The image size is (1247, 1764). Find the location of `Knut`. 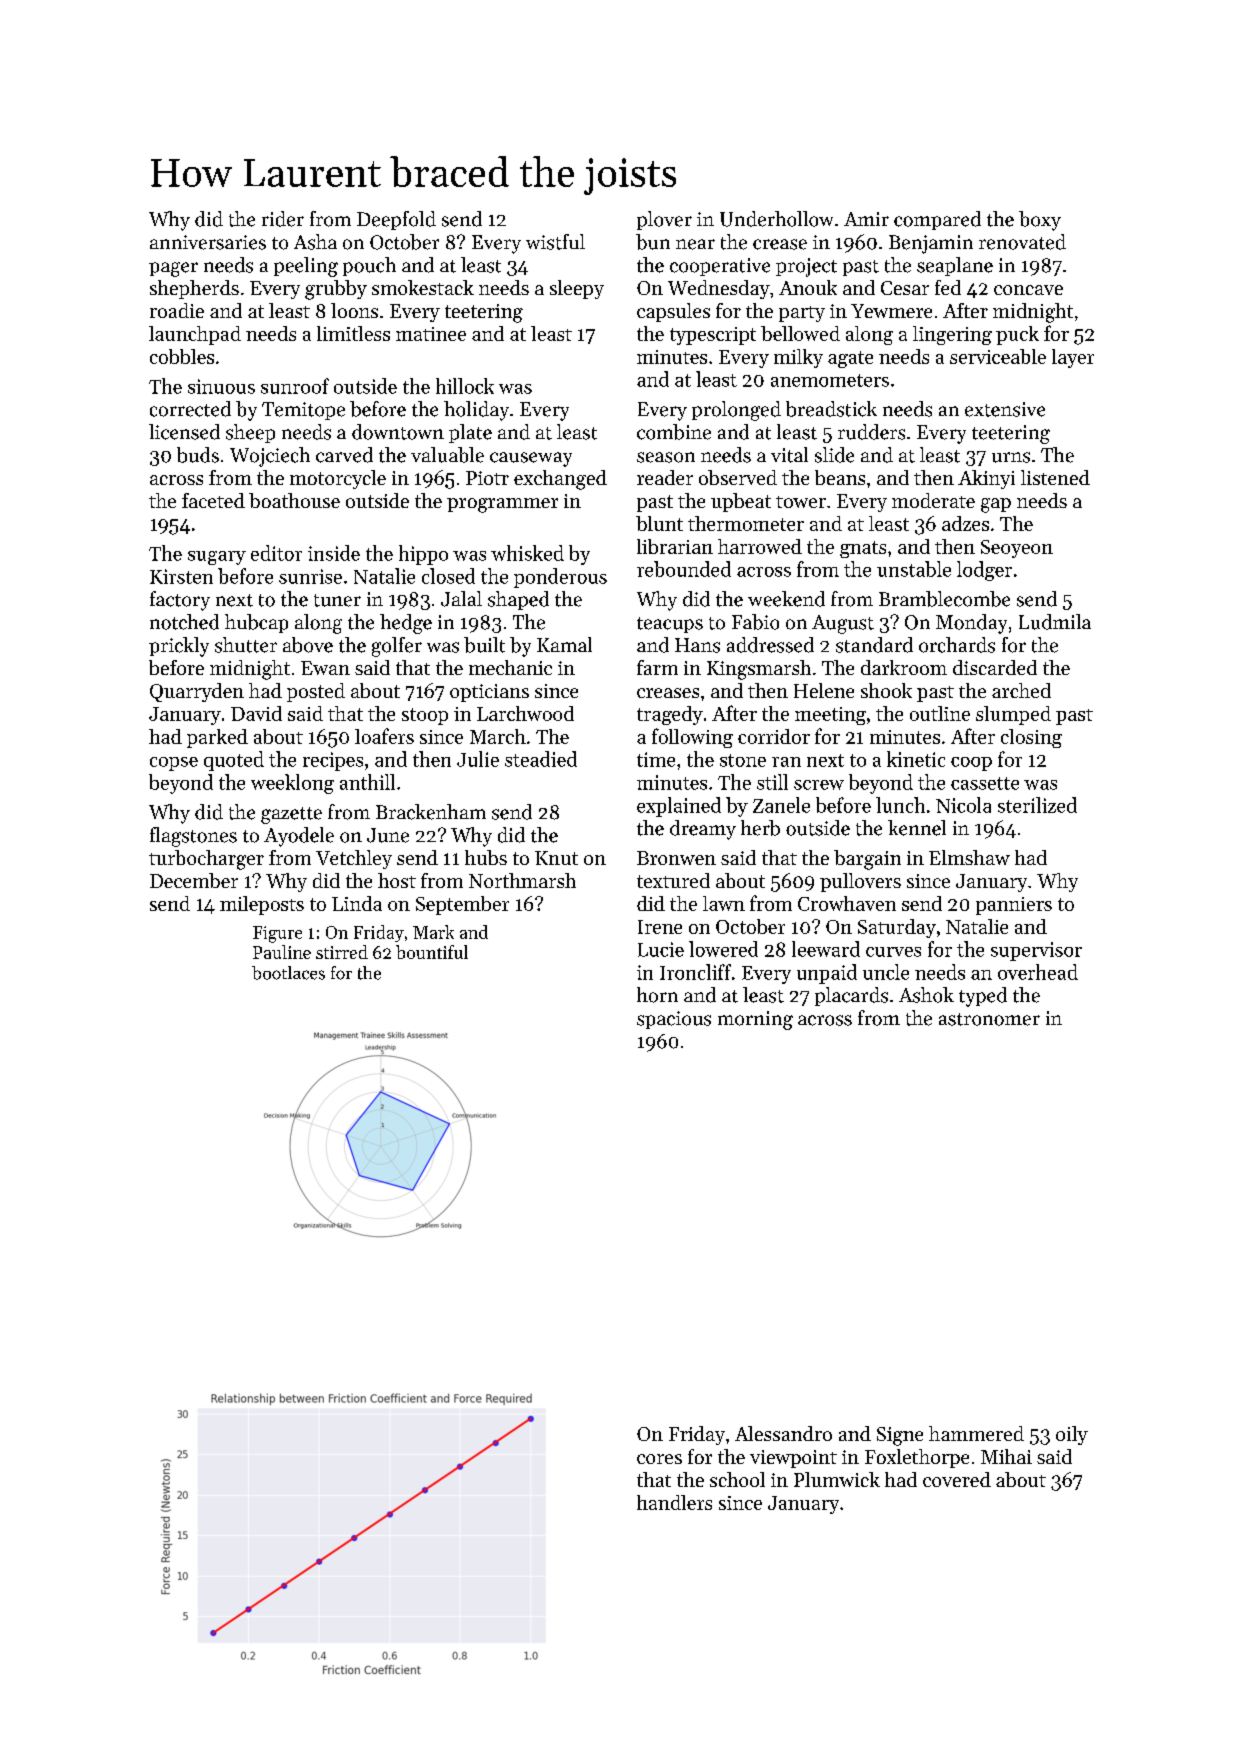

Knut is located at coordinates (556, 858).
